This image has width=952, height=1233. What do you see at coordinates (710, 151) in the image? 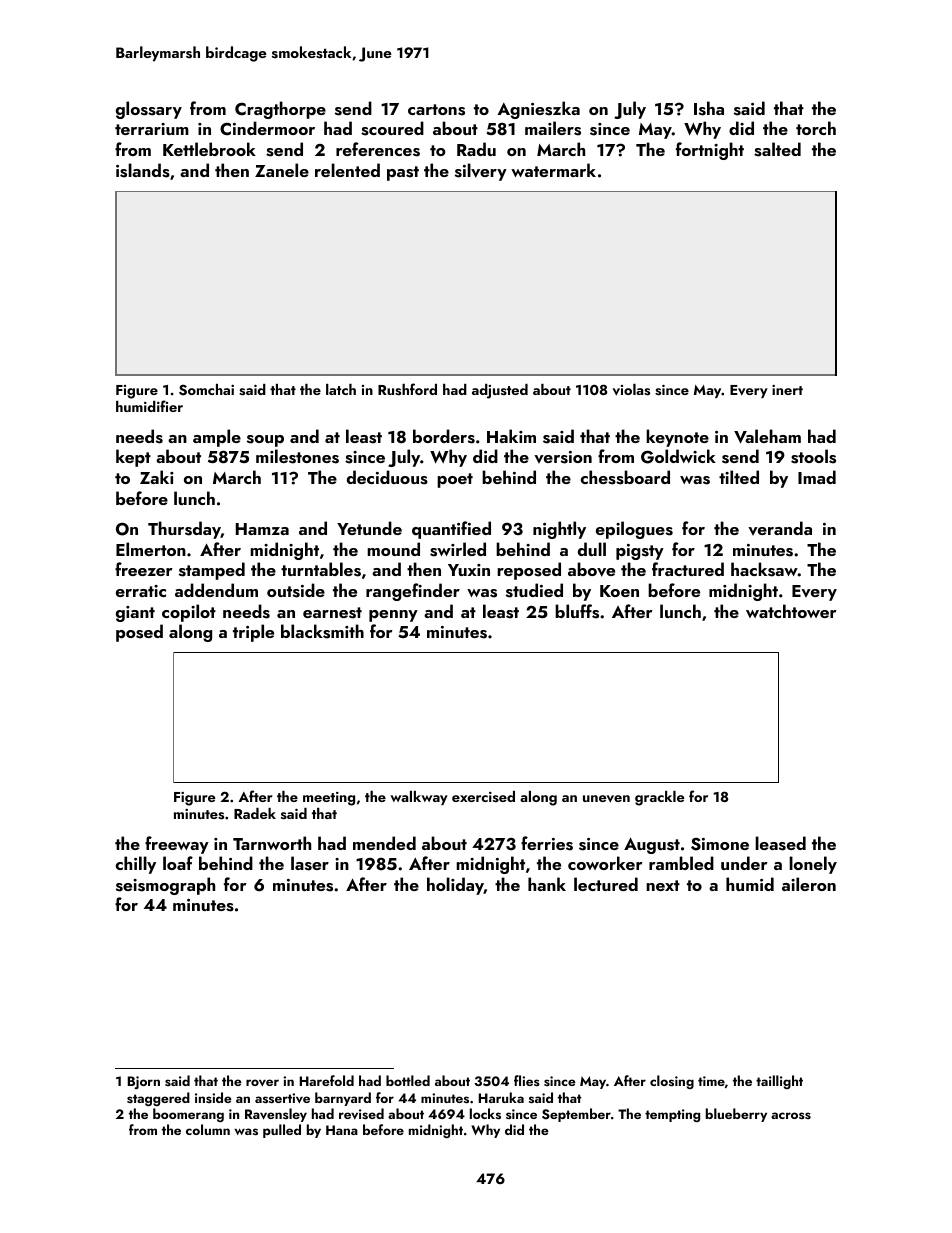
I see `fortnight` at bounding box center [710, 151].
